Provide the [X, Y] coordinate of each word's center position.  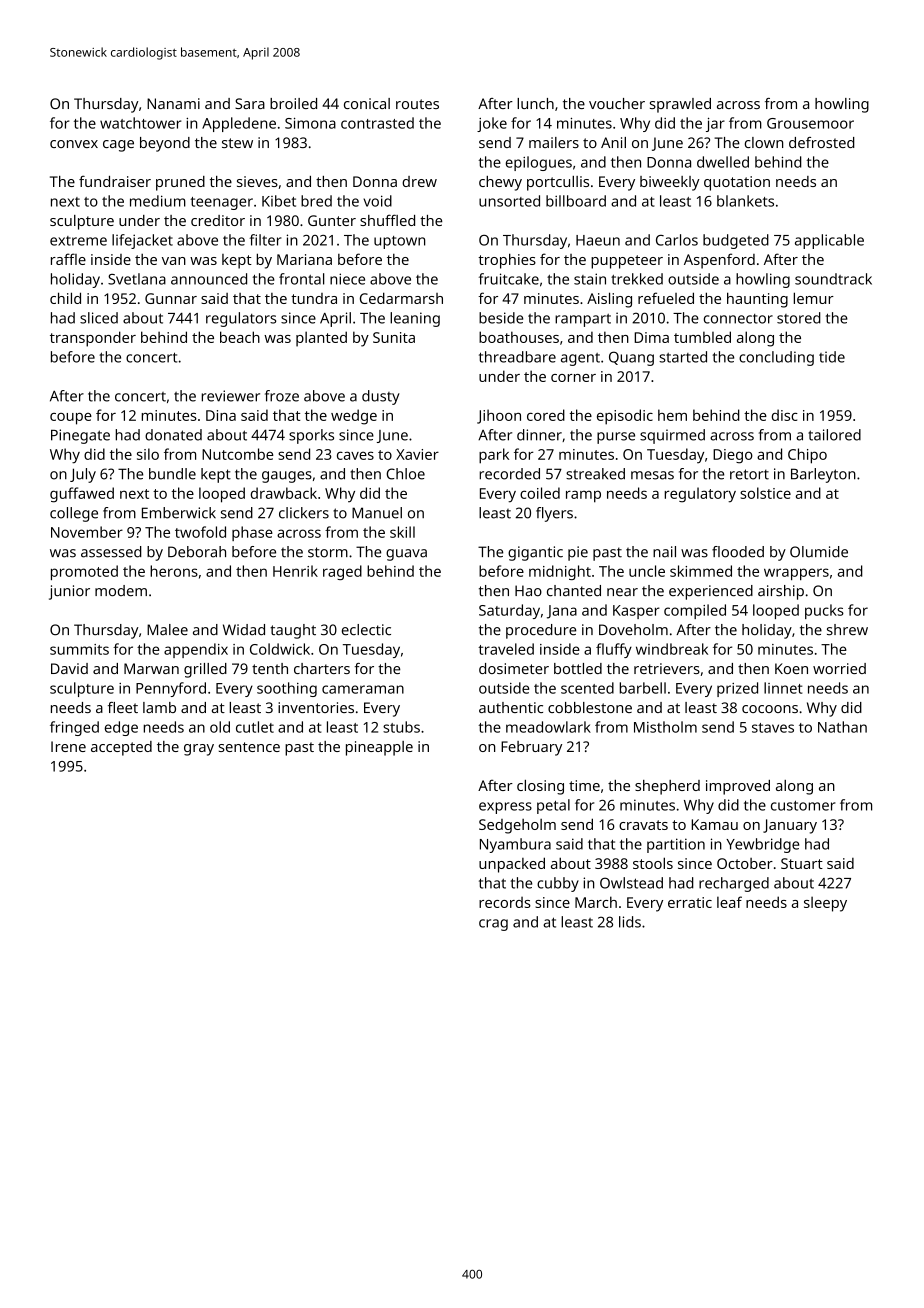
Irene [68, 746]
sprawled [680, 105]
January [790, 826]
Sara [250, 103]
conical [367, 103]
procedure [541, 631]
